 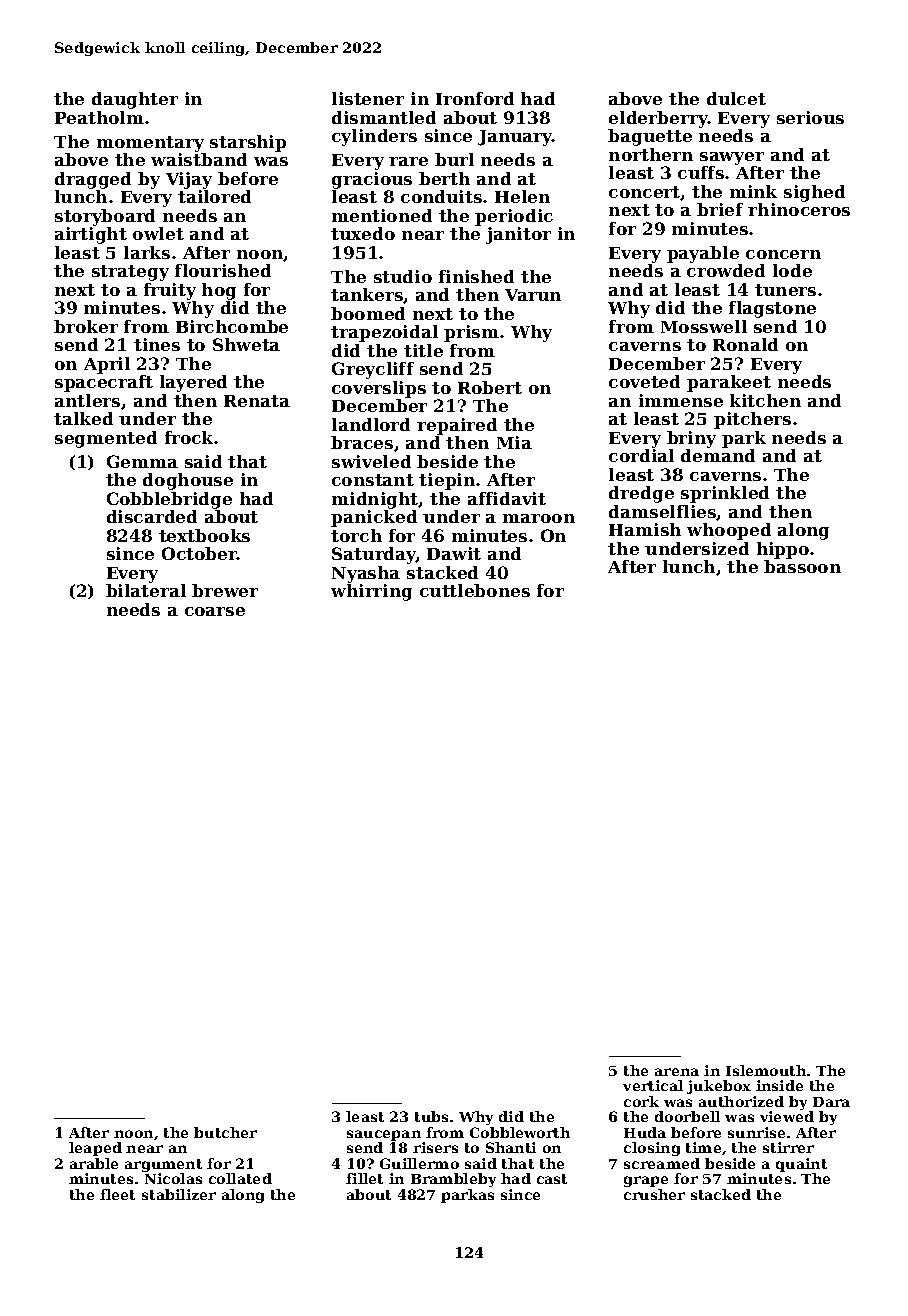 What do you see at coordinates (86, 326) in the screenshot?
I see `broker` at bounding box center [86, 326].
